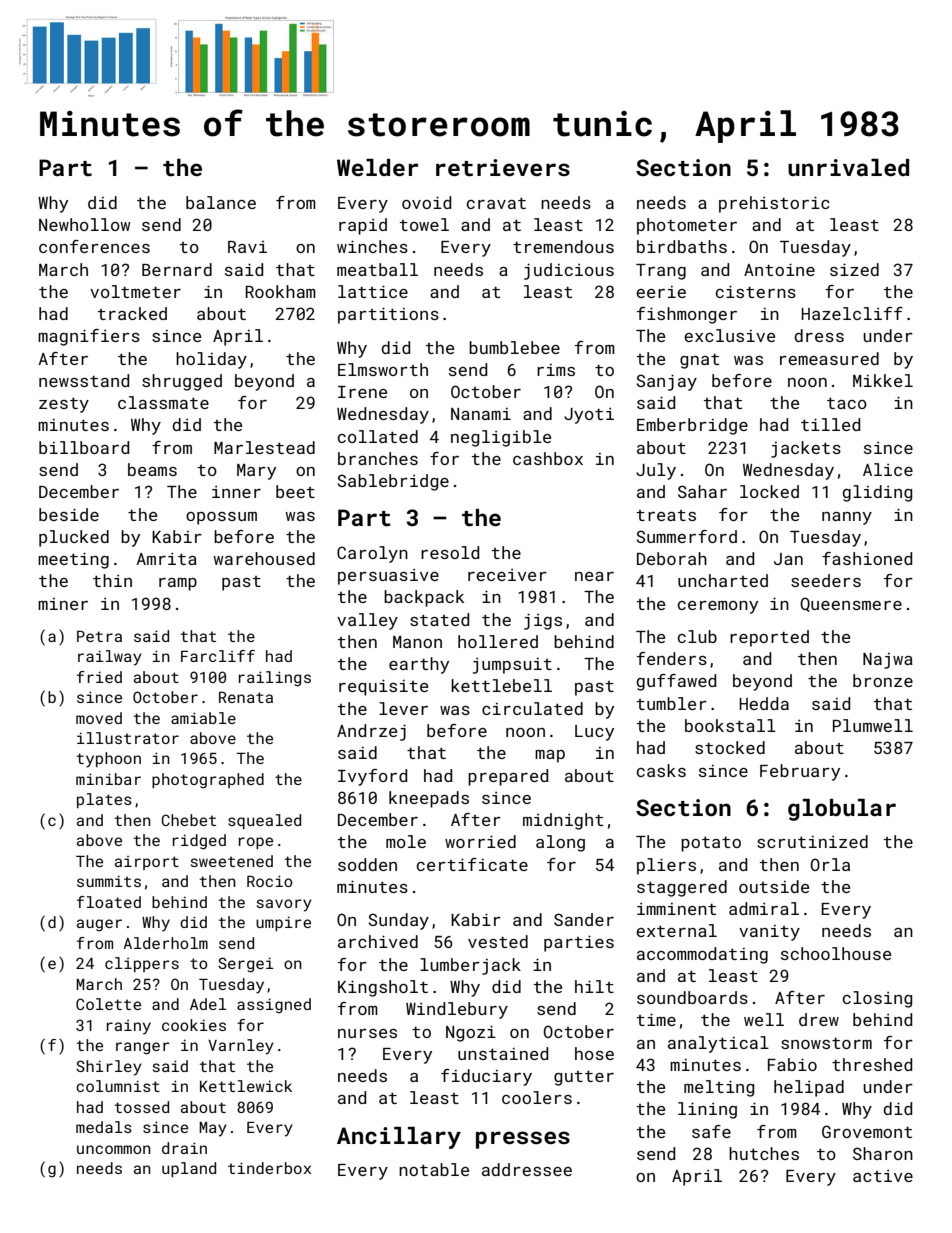 This page has width=952, height=1233. Describe the element at coordinates (64, 405) in the page. I see `zesty` at that location.
